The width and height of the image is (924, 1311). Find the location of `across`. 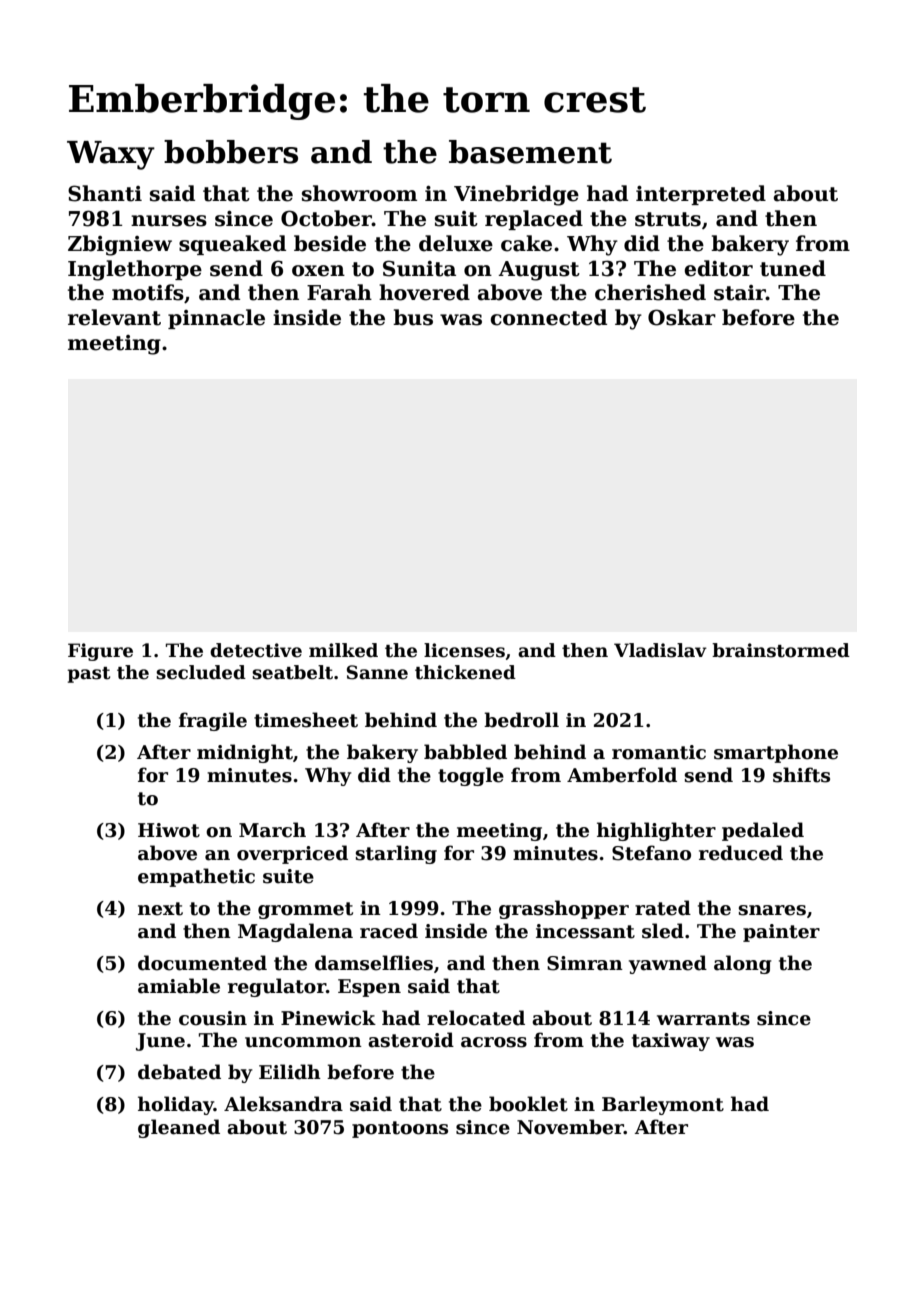

across is located at coordinates (494, 1042).
